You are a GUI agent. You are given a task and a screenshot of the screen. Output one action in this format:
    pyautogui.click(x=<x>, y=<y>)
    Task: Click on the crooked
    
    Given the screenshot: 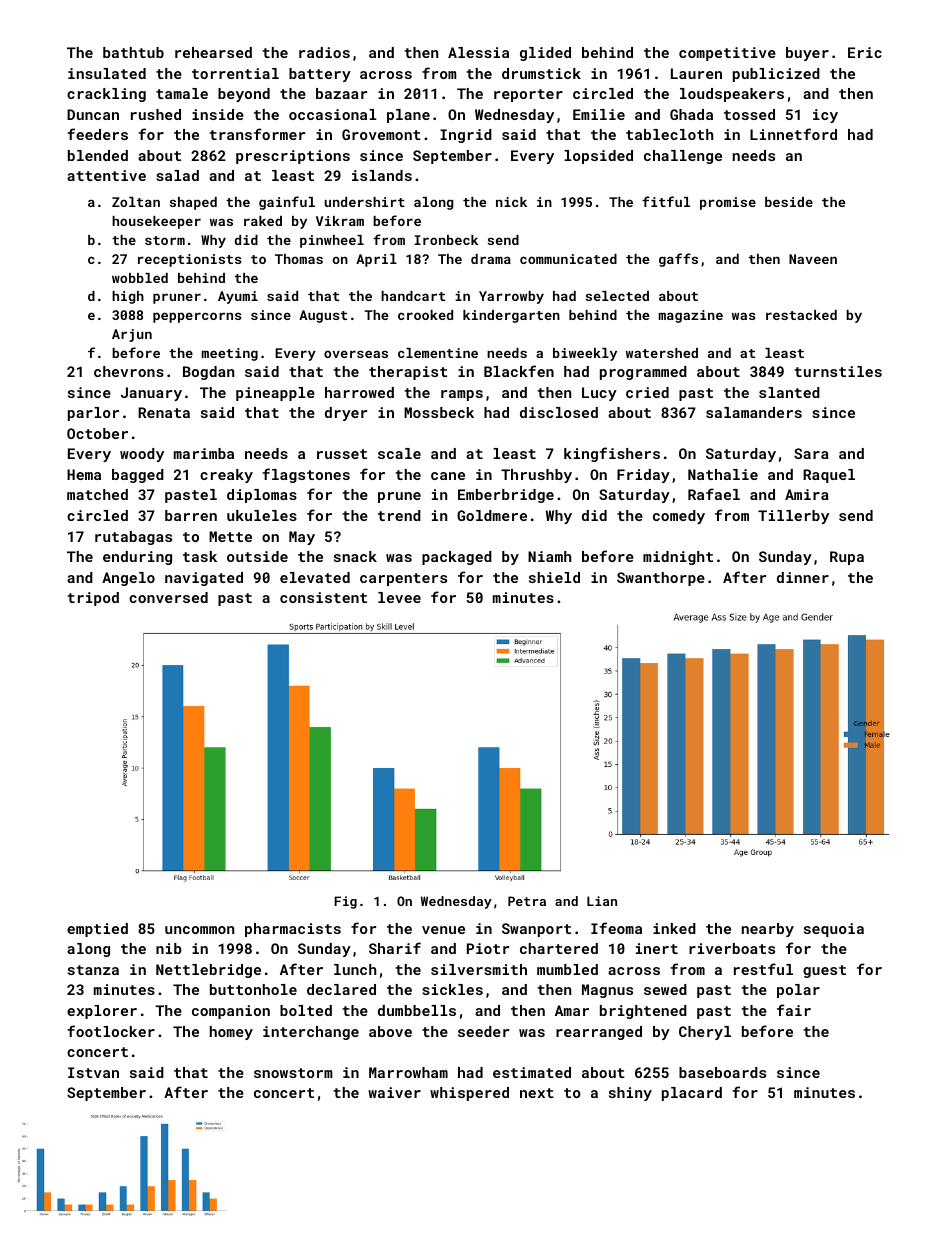 What is the action you would take?
    pyautogui.click(x=425, y=315)
